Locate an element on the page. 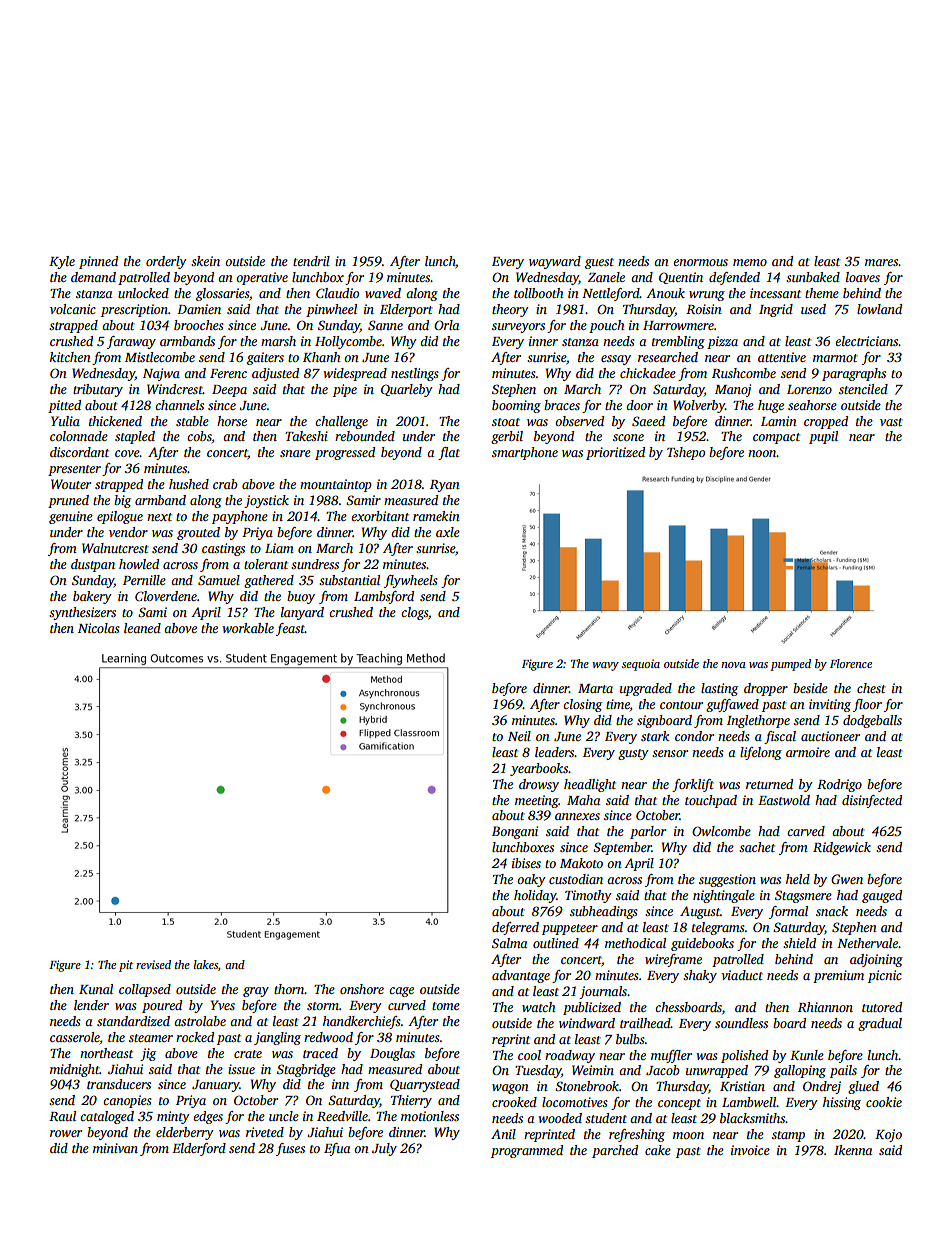 The width and height of the page is (952, 1233). wayward is located at coordinates (555, 262).
